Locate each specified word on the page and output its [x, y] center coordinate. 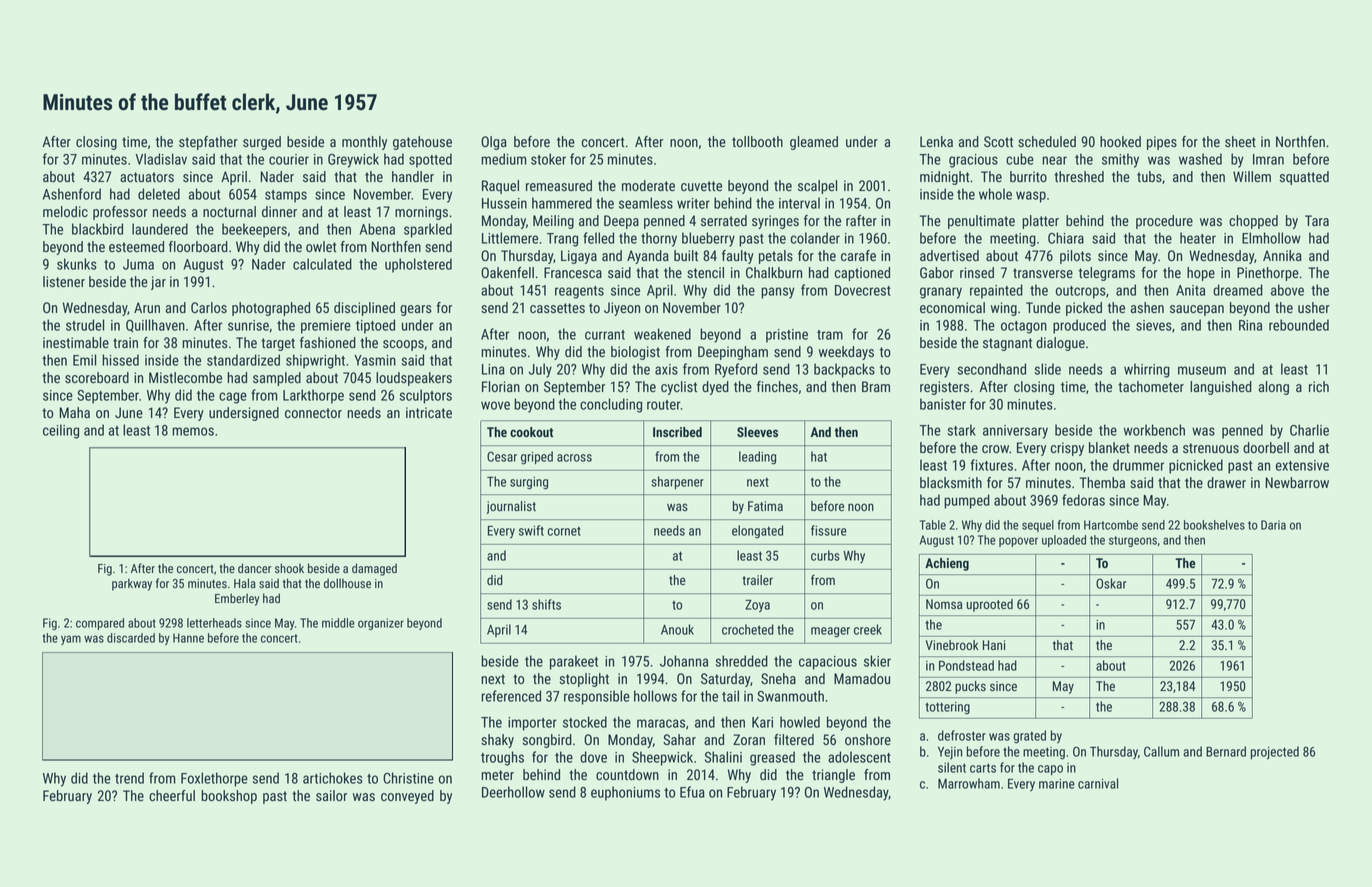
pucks [970, 687]
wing [1004, 309]
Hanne [188, 638]
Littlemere [510, 238]
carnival [1098, 783]
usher [1314, 307]
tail [730, 696]
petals [776, 257]
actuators [147, 177]
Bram [876, 386]
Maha [74, 412]
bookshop [229, 797]
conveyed [407, 797]
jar [158, 283]
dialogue [1060, 344]
